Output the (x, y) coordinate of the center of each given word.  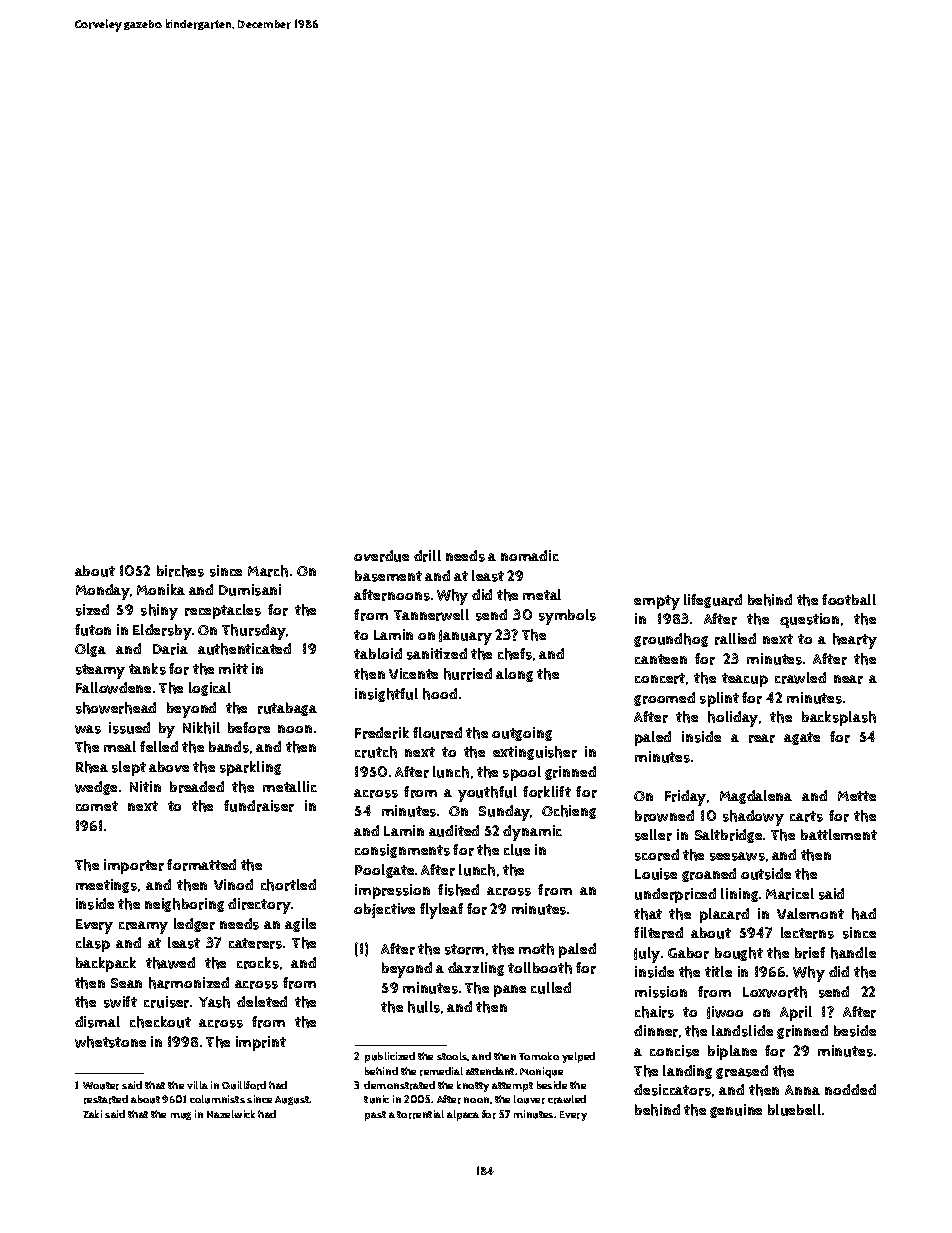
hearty (855, 641)
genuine (736, 1111)
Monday (103, 592)
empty (657, 602)
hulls (424, 1007)
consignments (402, 851)
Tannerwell (431, 615)
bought (739, 954)
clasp (93, 944)
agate (802, 738)
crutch (376, 752)
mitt (233, 668)
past (375, 1116)
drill (427, 556)
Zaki (92, 1114)
